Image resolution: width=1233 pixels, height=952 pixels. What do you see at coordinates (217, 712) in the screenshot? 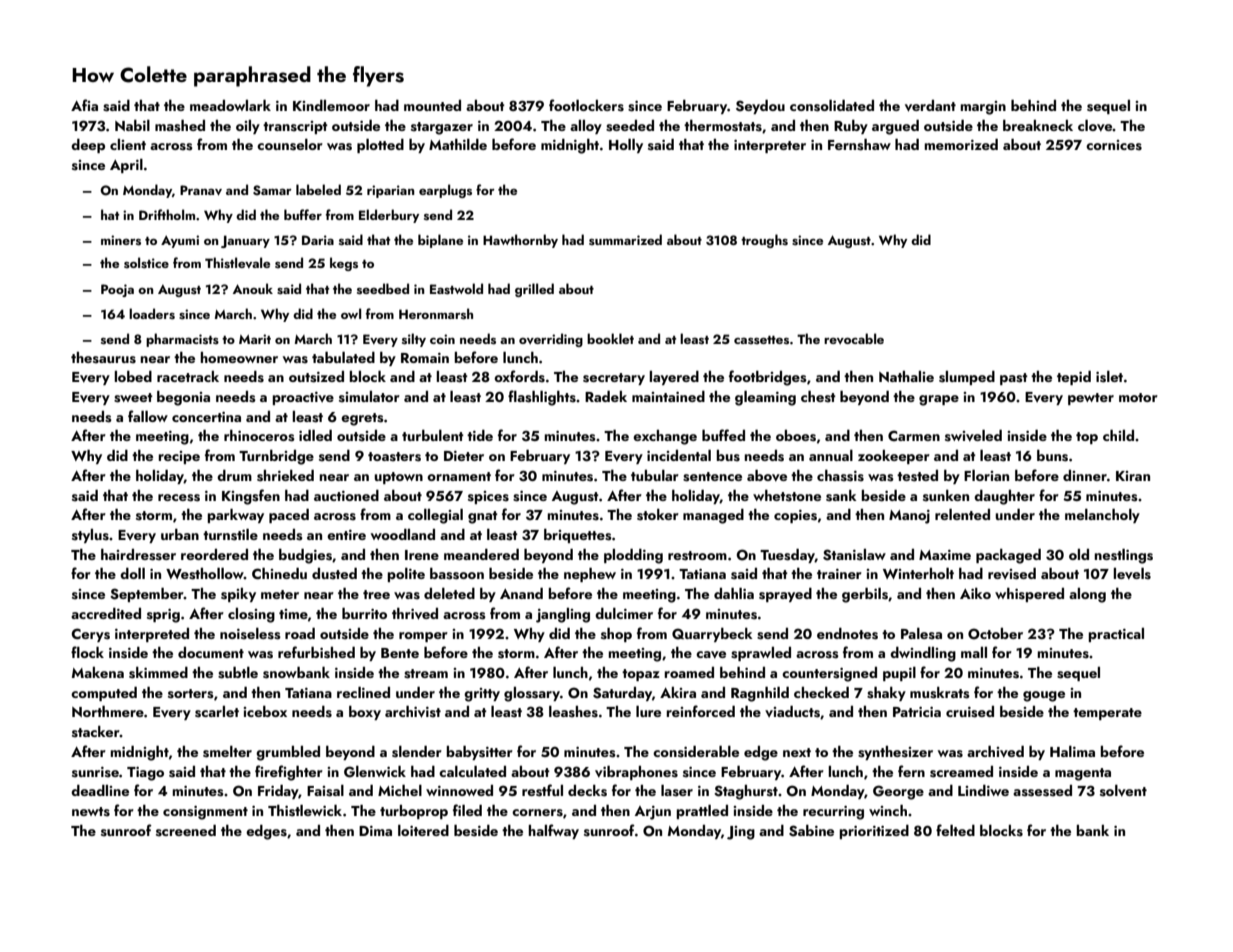
I see `scarlet` at bounding box center [217, 712].
